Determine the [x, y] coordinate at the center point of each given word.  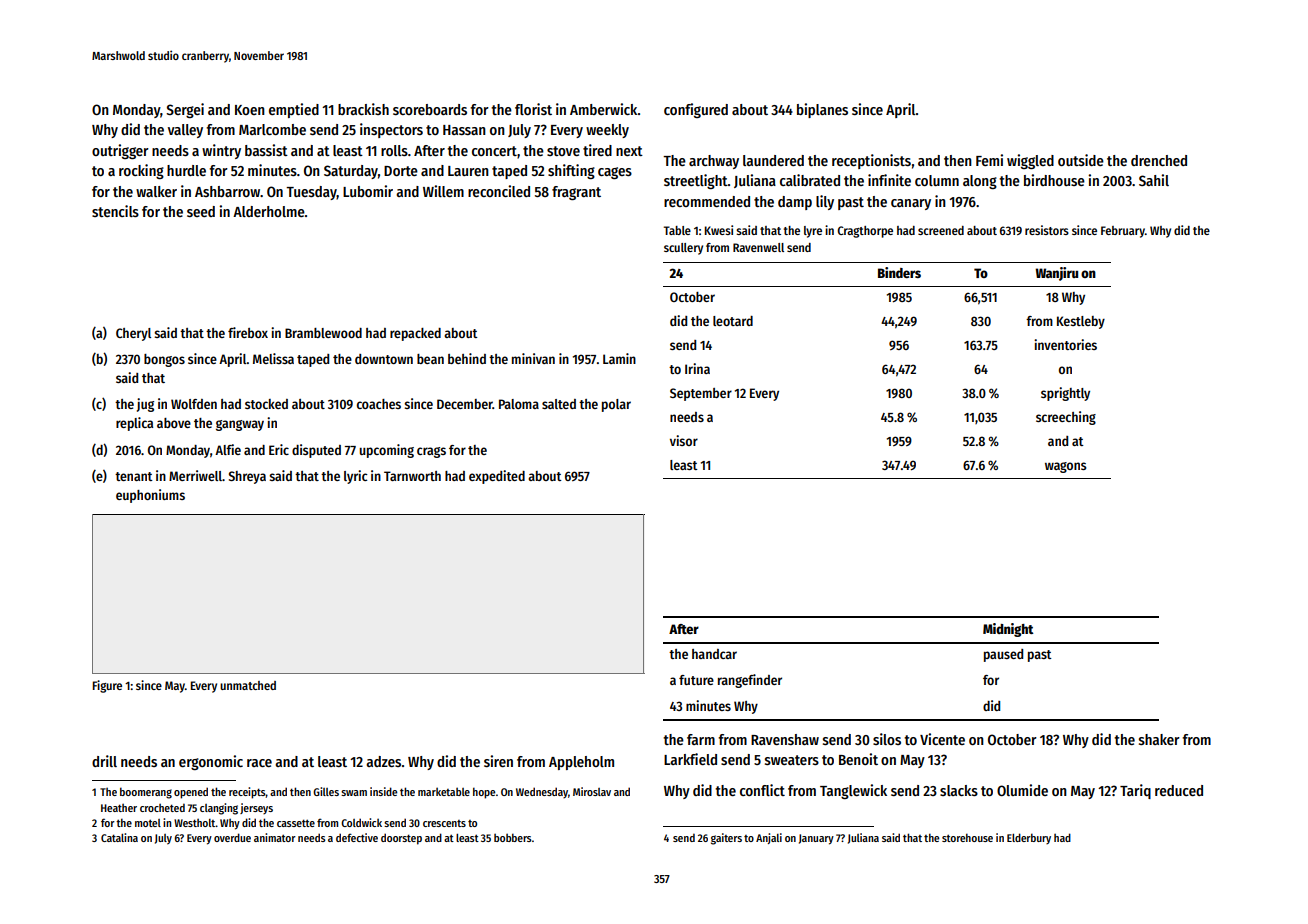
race [259, 763]
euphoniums [150, 496]
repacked [415, 334]
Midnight [1008, 630]
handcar [714, 654]
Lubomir [368, 191]
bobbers [513, 837]
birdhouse [1054, 180]
